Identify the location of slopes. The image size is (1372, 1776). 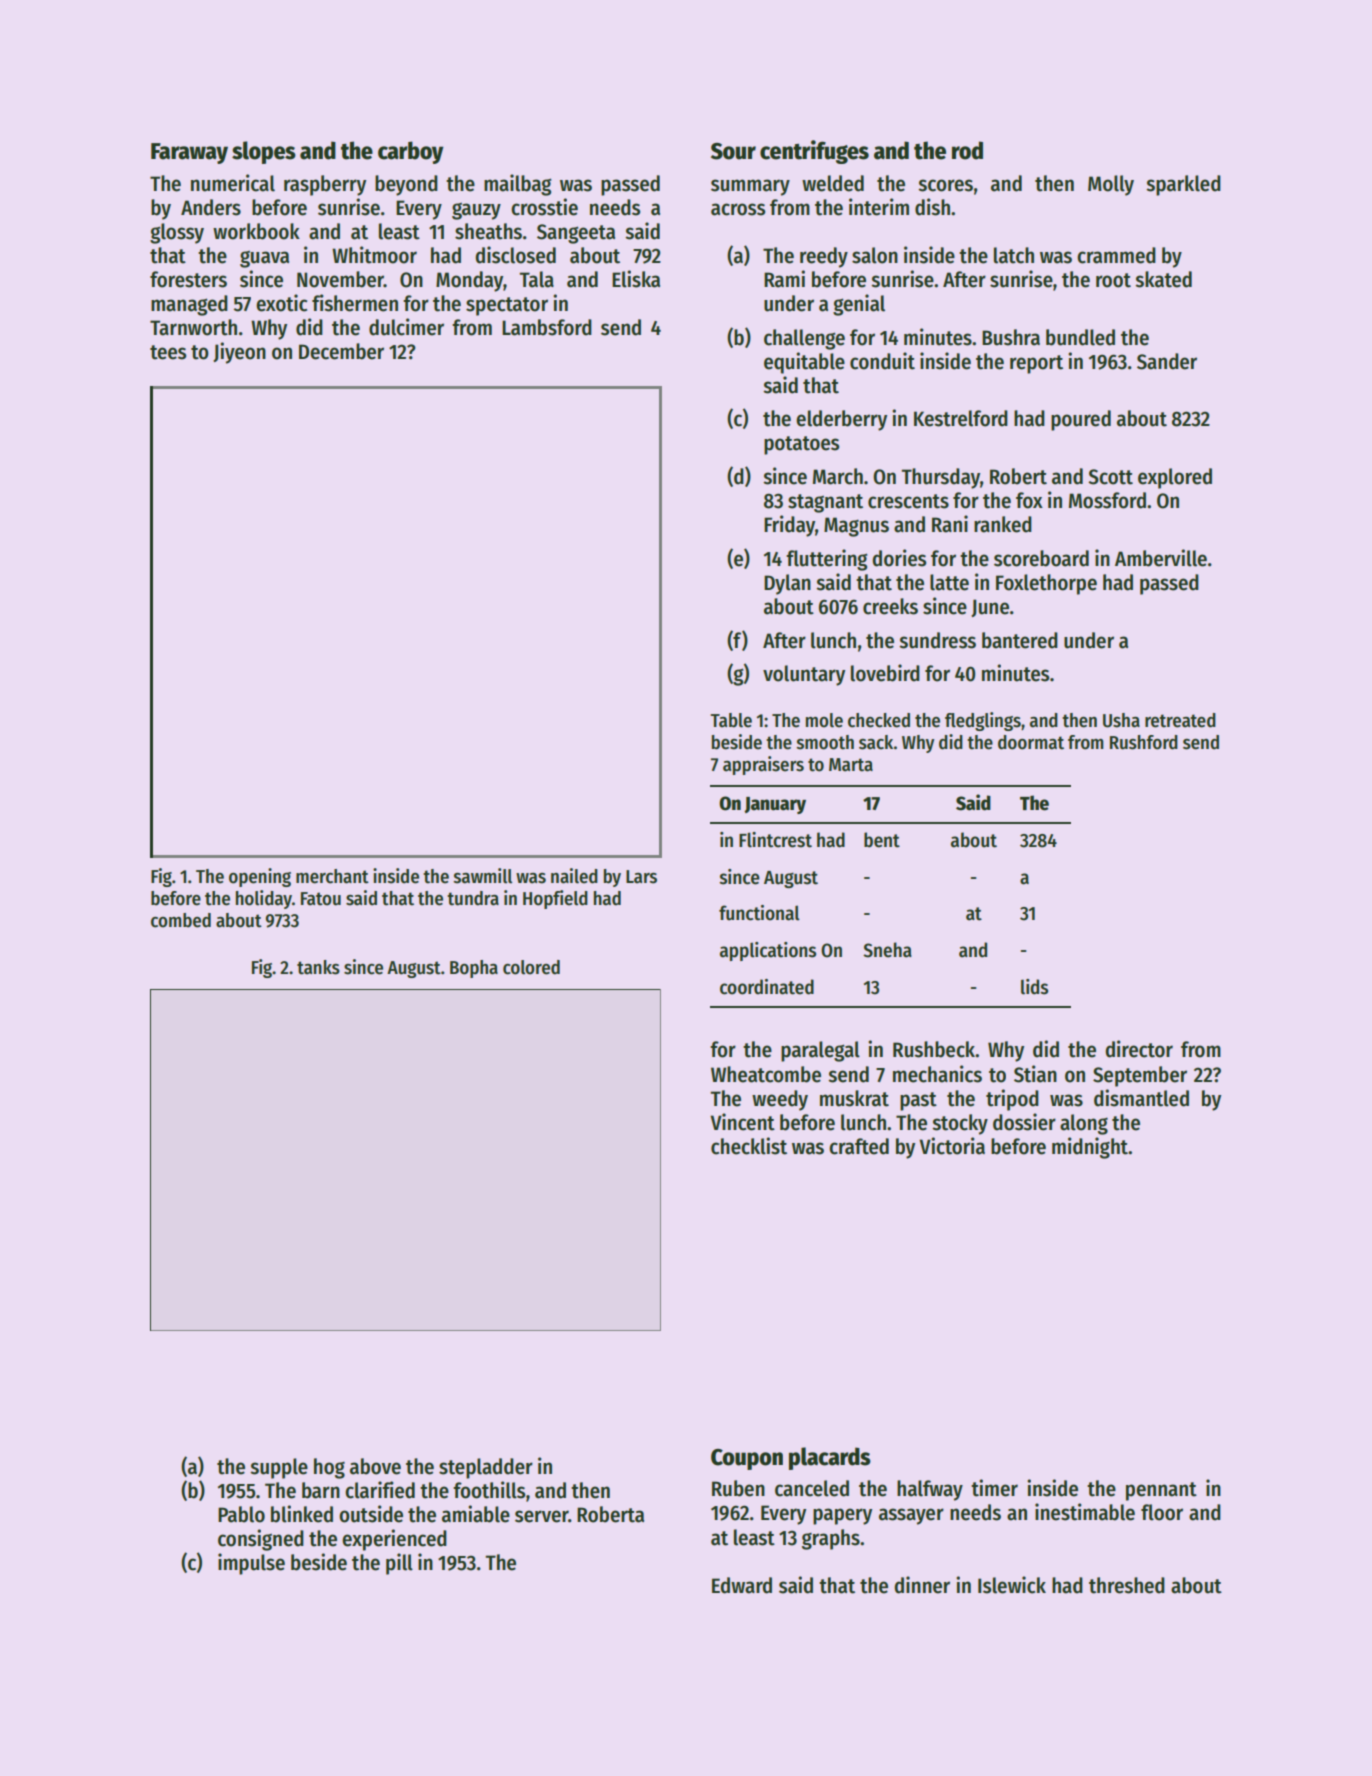
(264, 152).
